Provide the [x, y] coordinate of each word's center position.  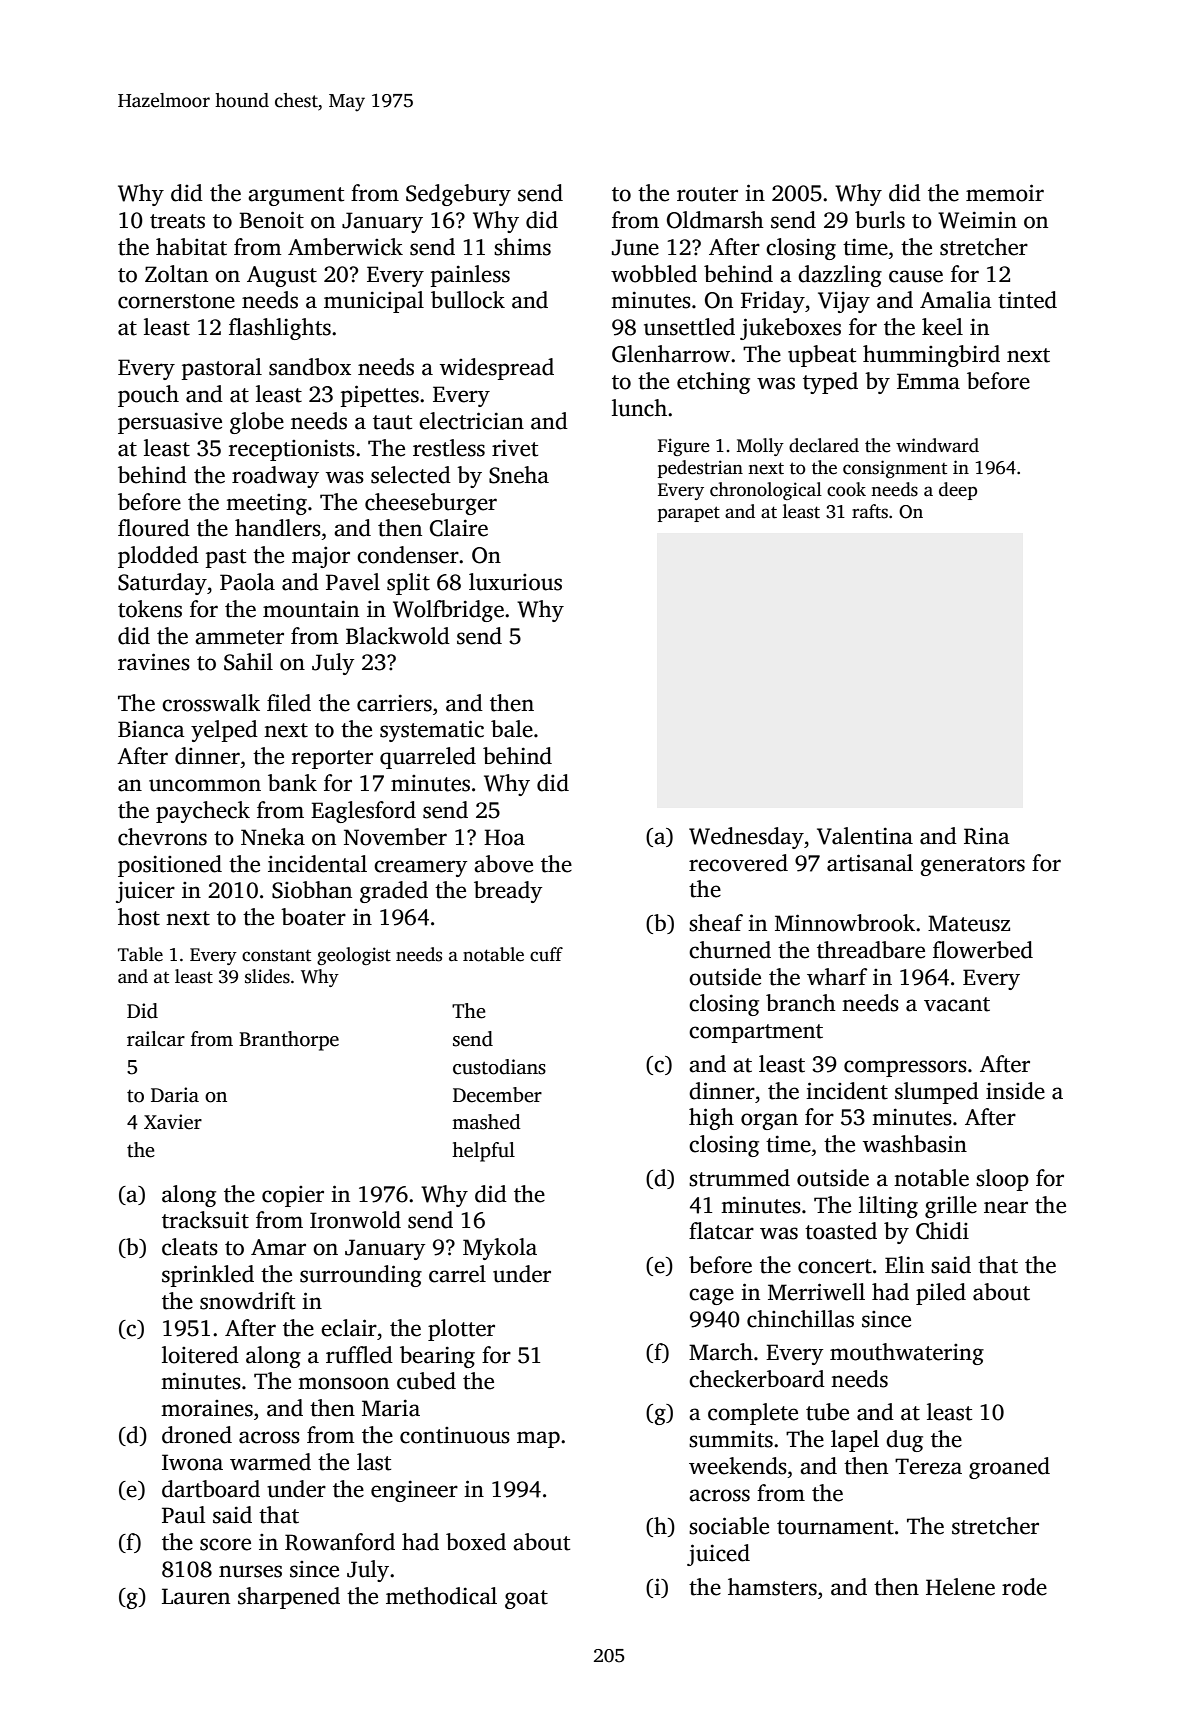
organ [769, 1121]
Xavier [173, 1122]
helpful [483, 1152]
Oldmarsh [715, 220]
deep [958, 491]
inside [1015, 1091]
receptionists [292, 450]
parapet [689, 514]
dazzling [840, 276]
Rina [987, 836]
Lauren [196, 1596]
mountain [311, 609]
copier [293, 1196]
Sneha [519, 475]
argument [296, 196]
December [497, 1095]
